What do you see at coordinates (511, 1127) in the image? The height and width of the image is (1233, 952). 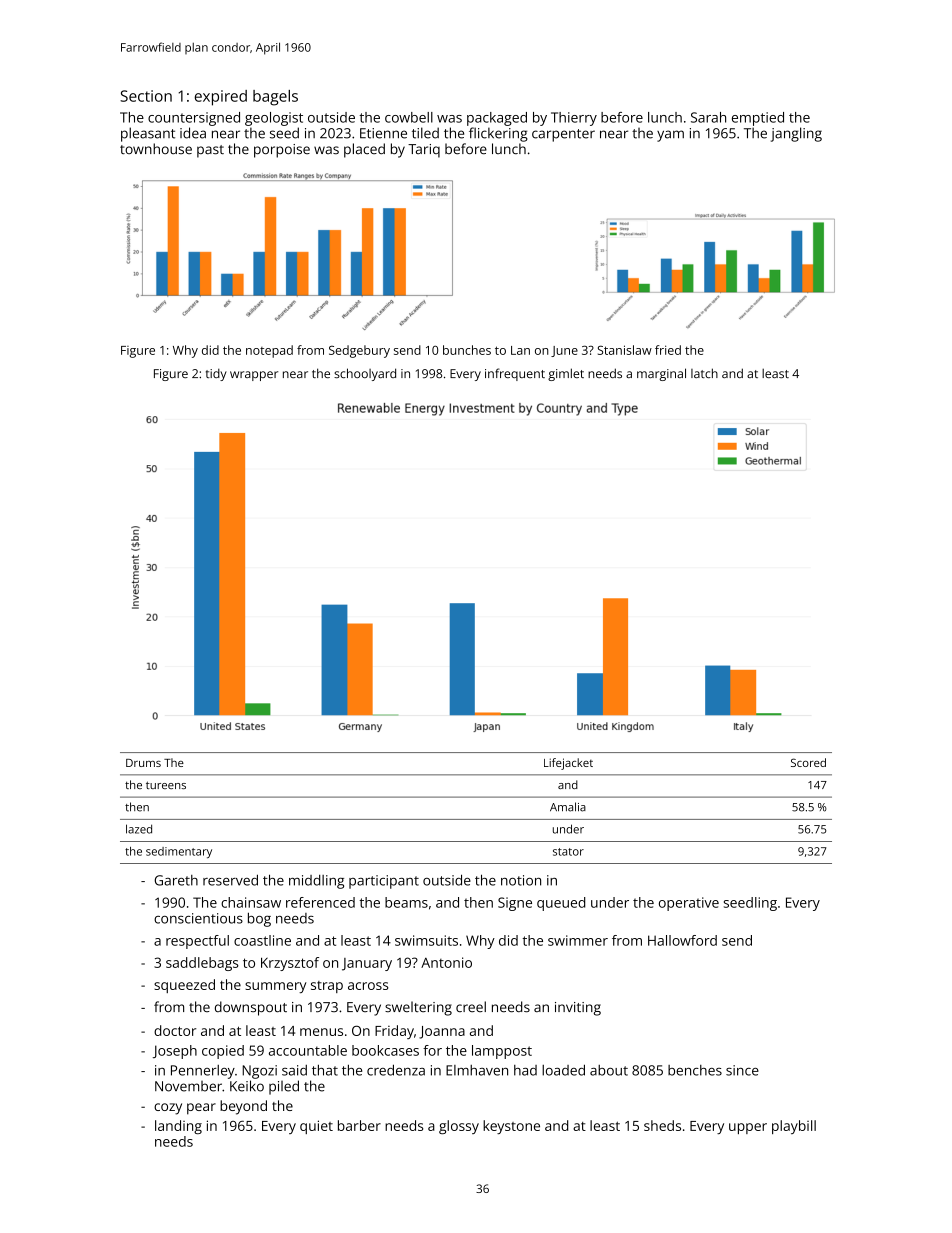 I see `keystone` at bounding box center [511, 1127].
